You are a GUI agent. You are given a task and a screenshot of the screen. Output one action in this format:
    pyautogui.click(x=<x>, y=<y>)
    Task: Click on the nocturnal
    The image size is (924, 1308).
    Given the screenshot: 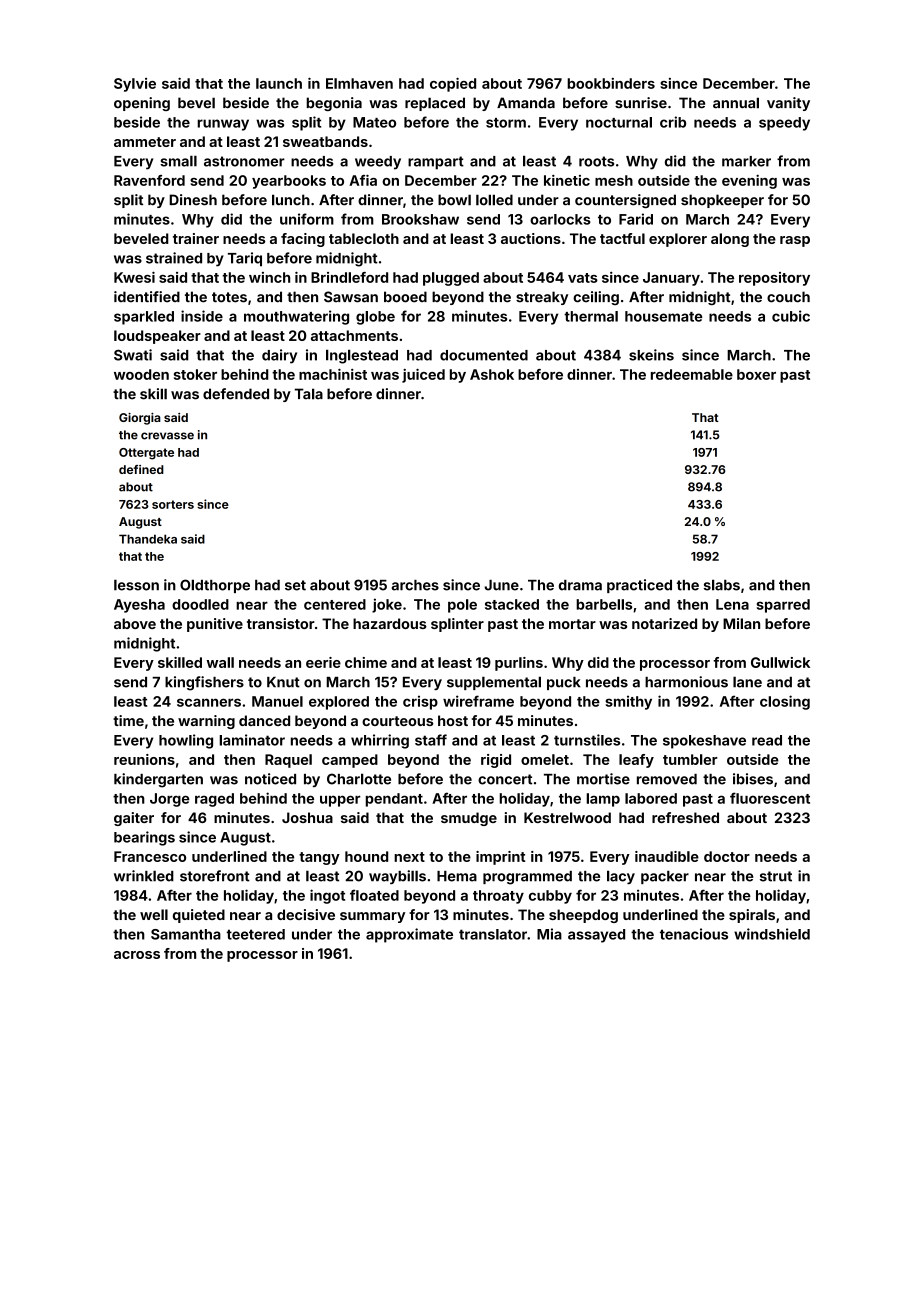 What is the action you would take?
    pyautogui.click(x=619, y=122)
